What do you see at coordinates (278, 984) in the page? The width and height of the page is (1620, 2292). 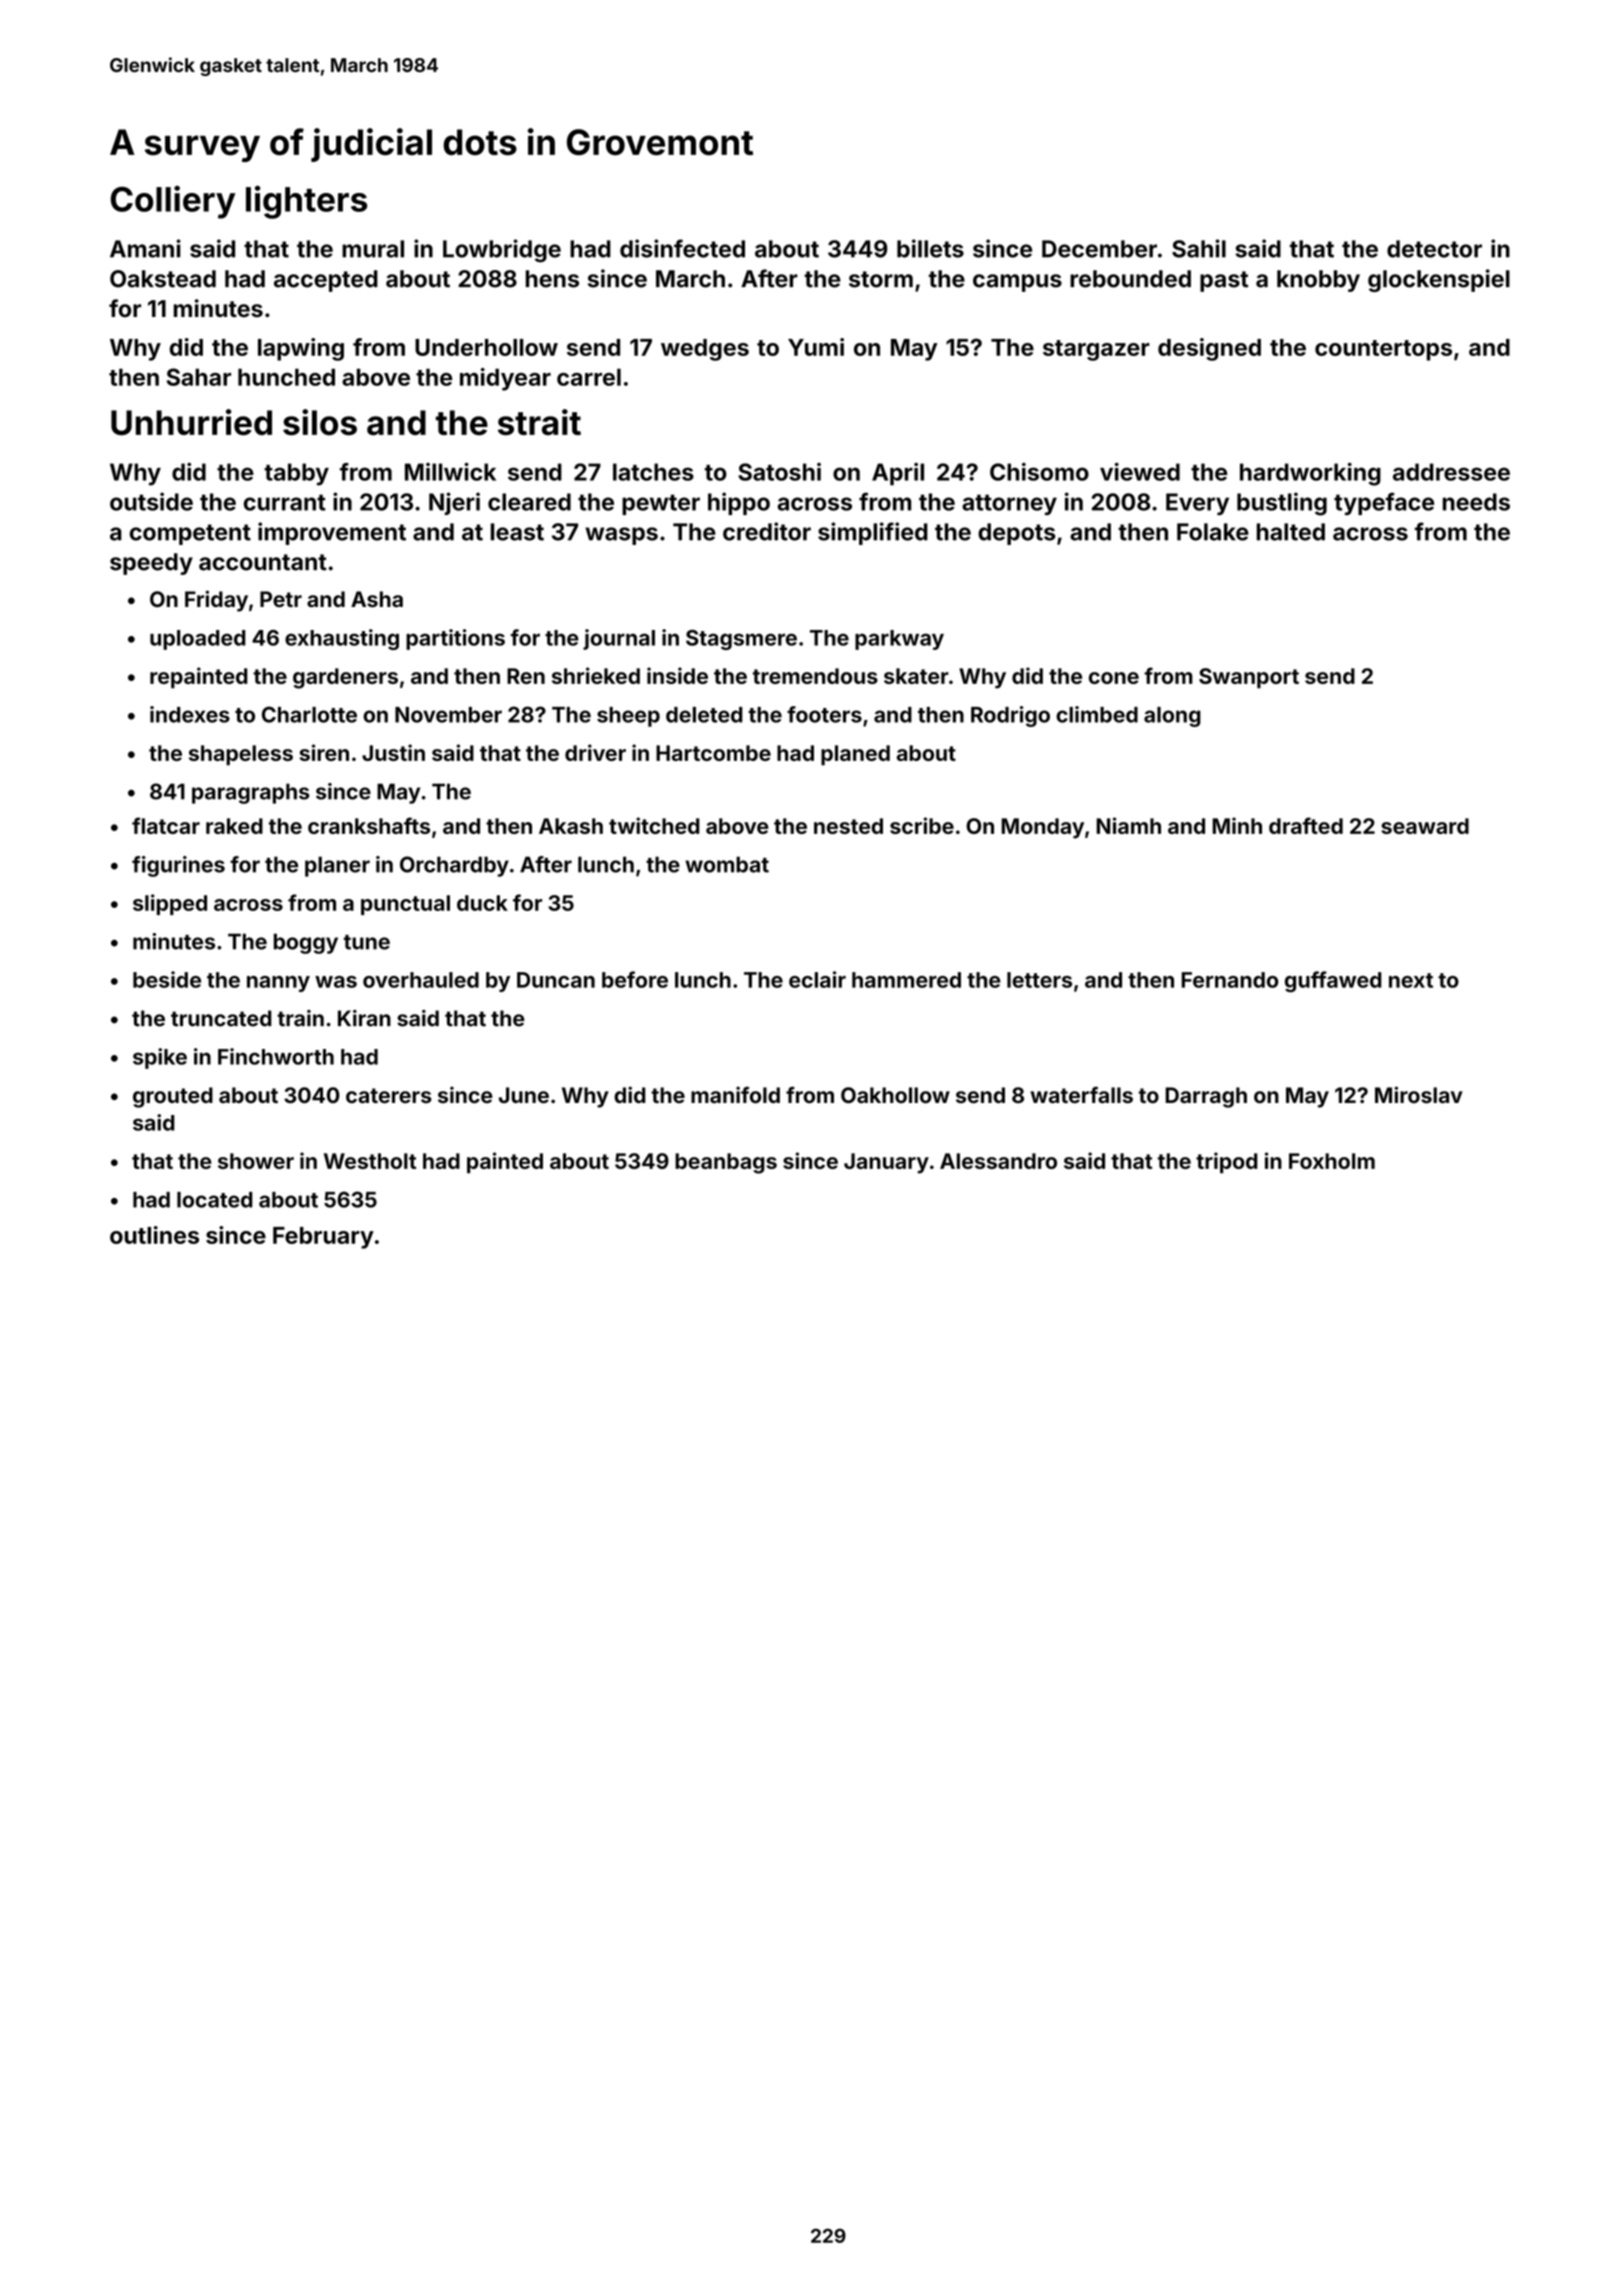 I see `nanny` at bounding box center [278, 984].
